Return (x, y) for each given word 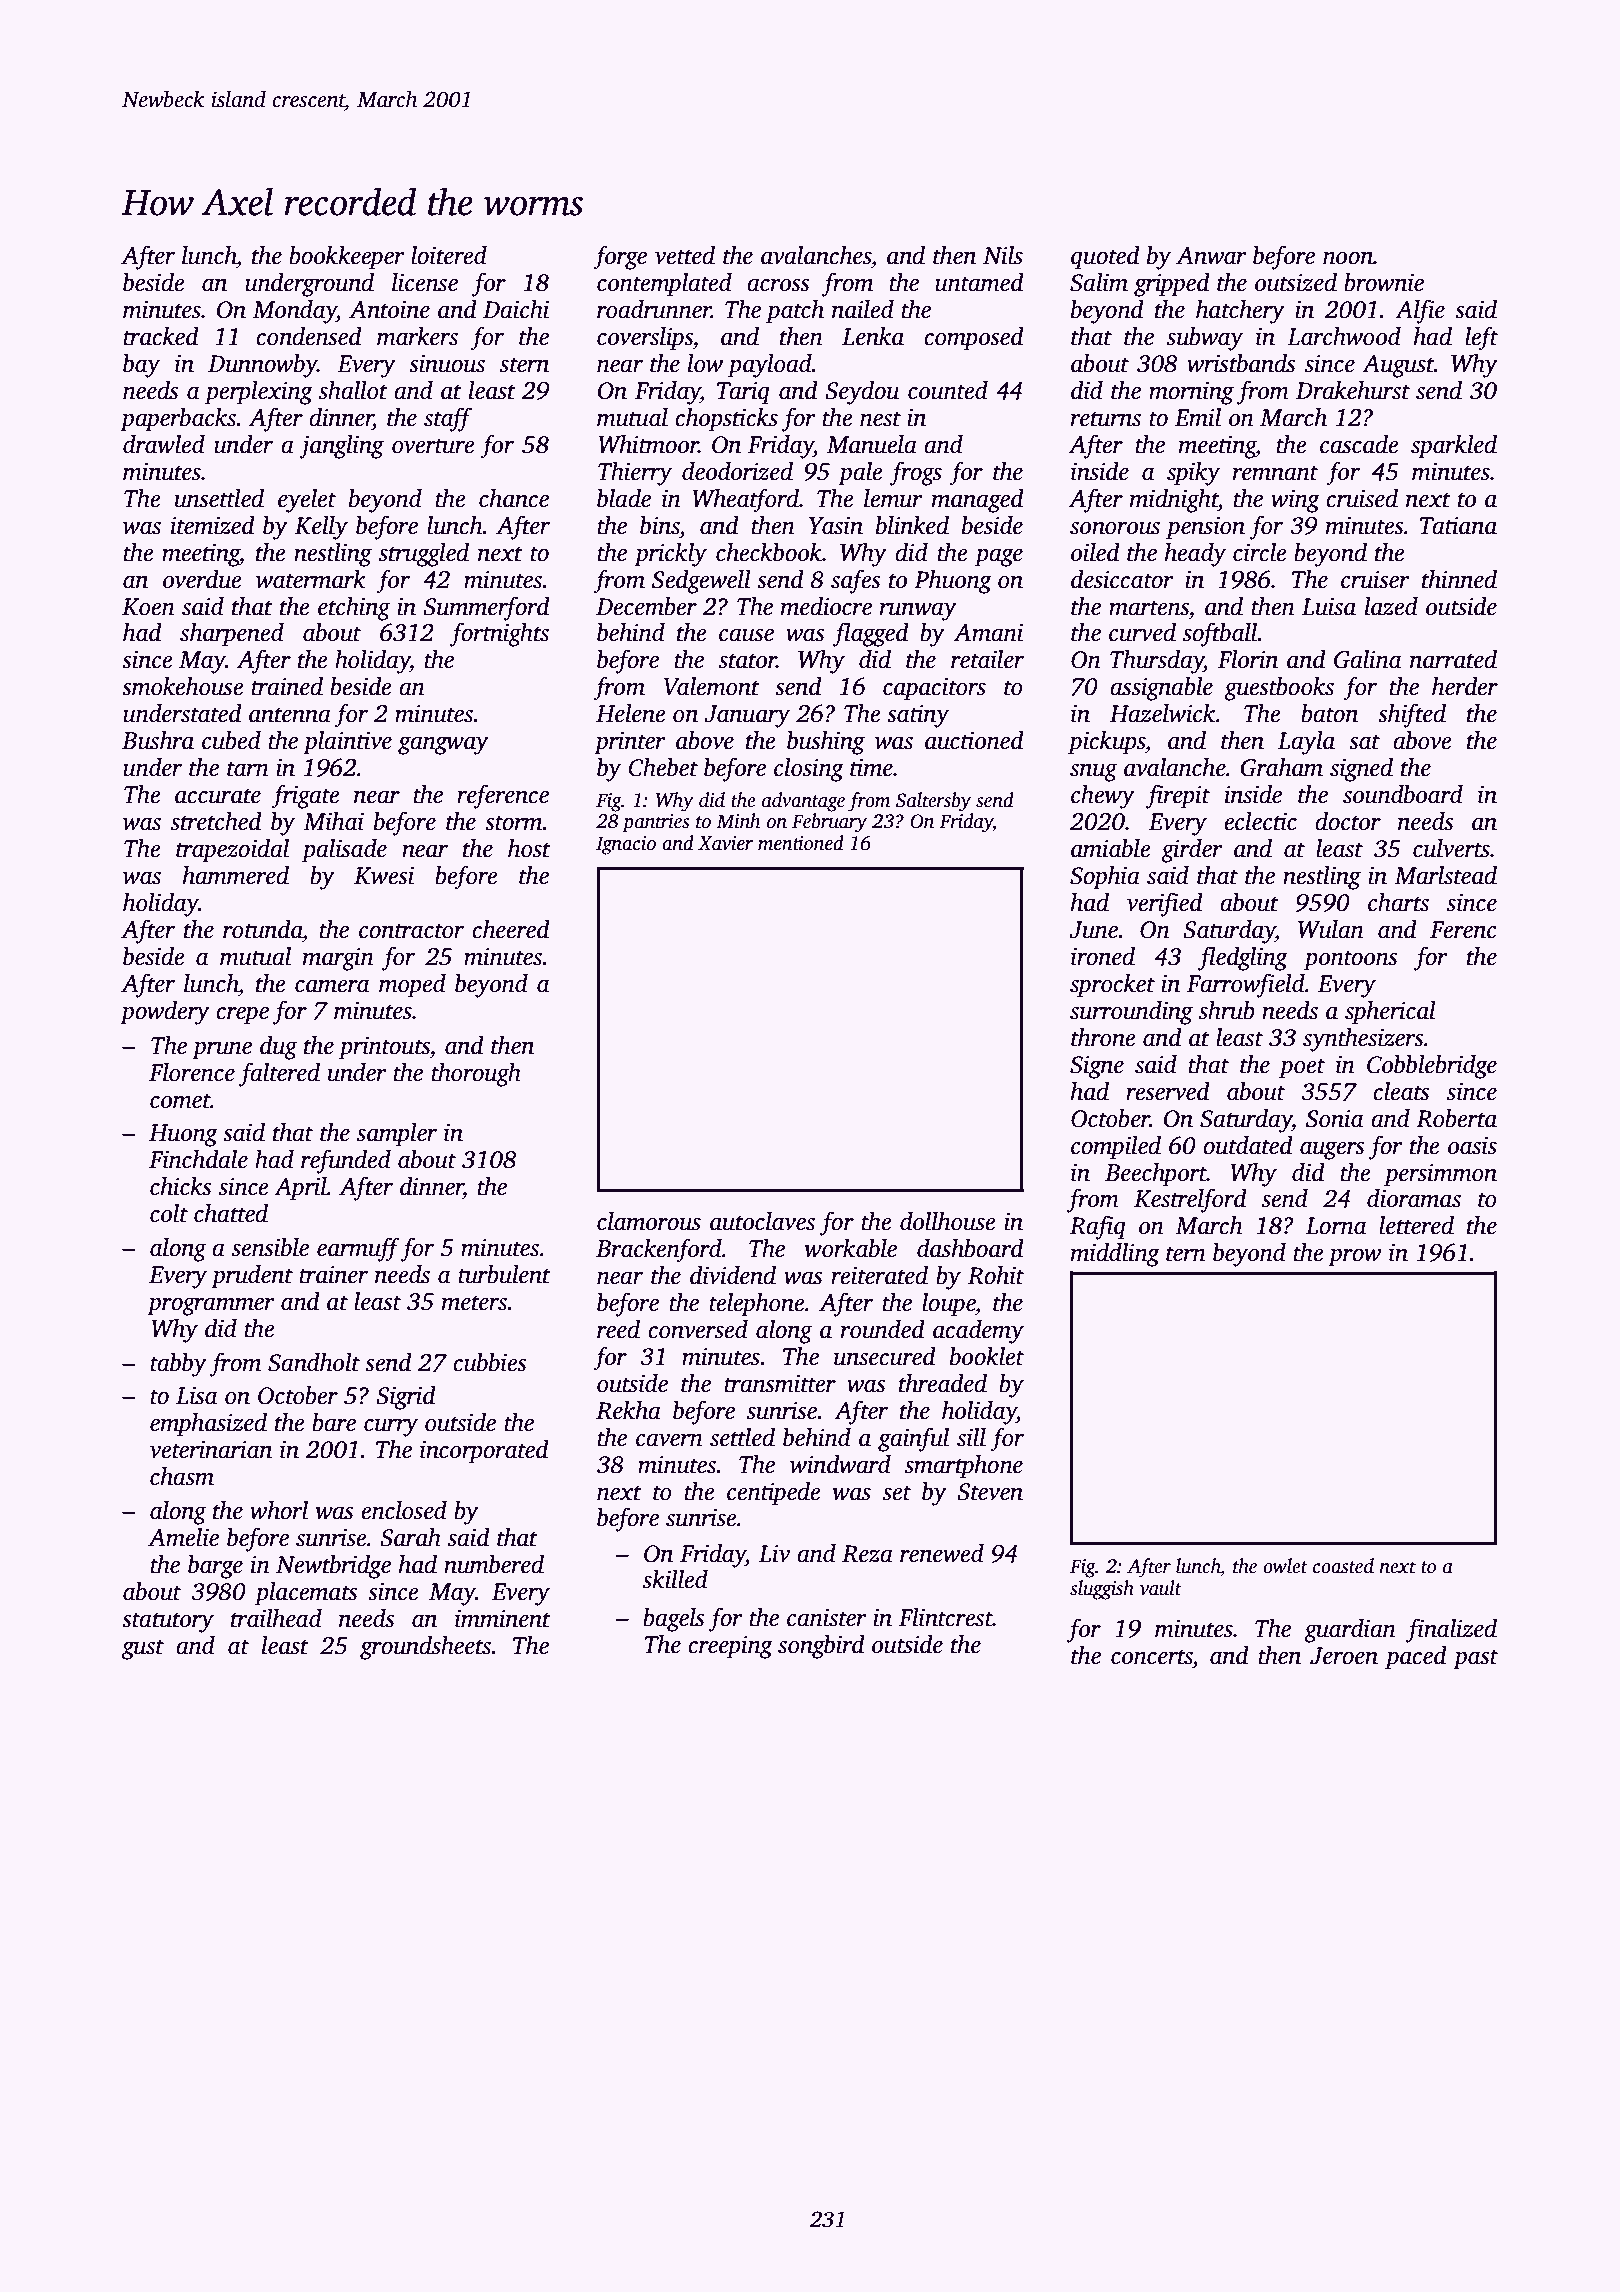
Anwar (1211, 256)
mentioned (801, 843)
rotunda (262, 929)
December (646, 606)
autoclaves (762, 1221)
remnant (1275, 473)
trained (287, 686)
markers (417, 336)
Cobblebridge (1432, 1067)
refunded (346, 1161)
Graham (1282, 767)
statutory (168, 1622)
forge (620, 257)
